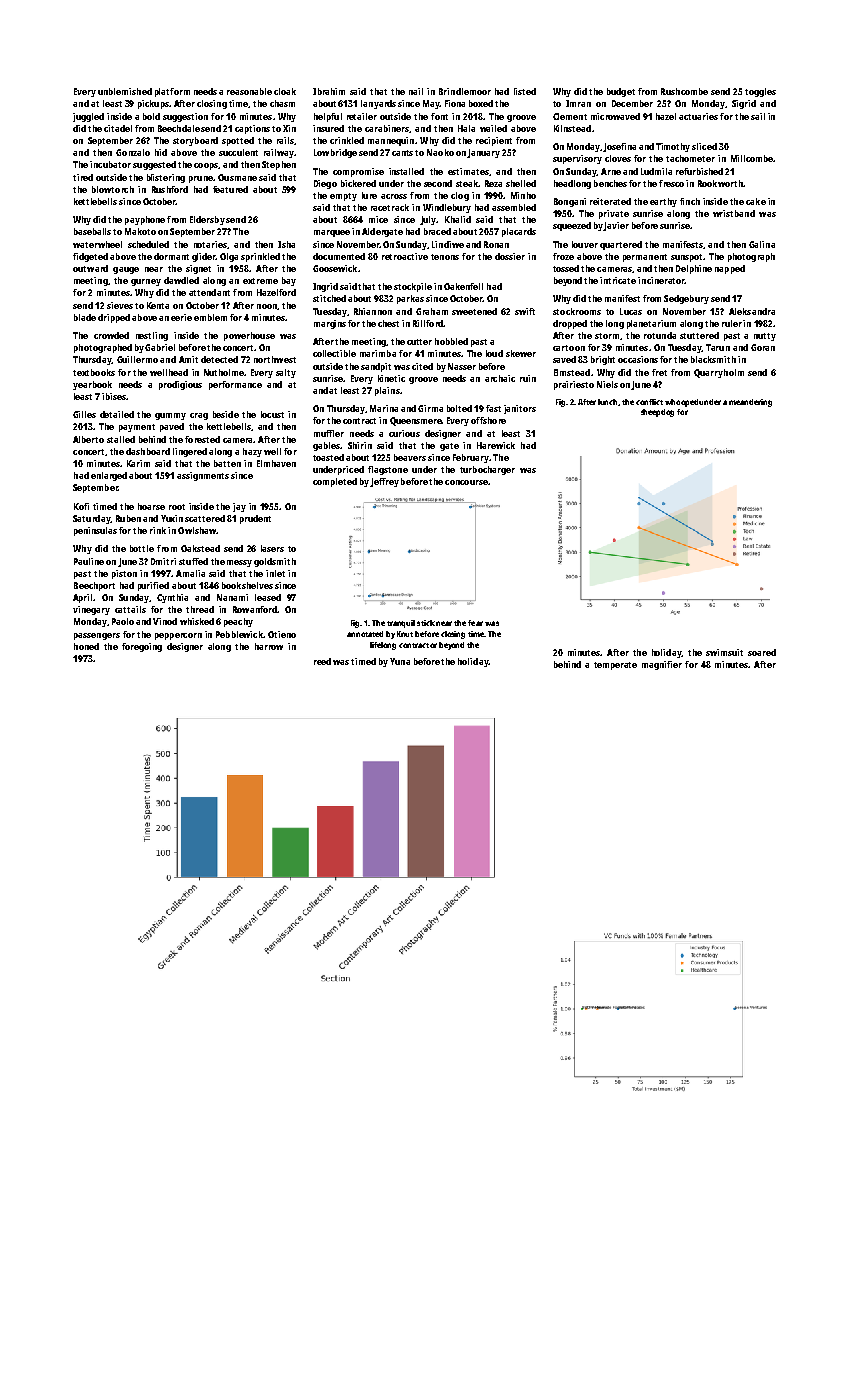 The width and height of the screenshot is (849, 1400). I want to click on Reza, so click(493, 183).
